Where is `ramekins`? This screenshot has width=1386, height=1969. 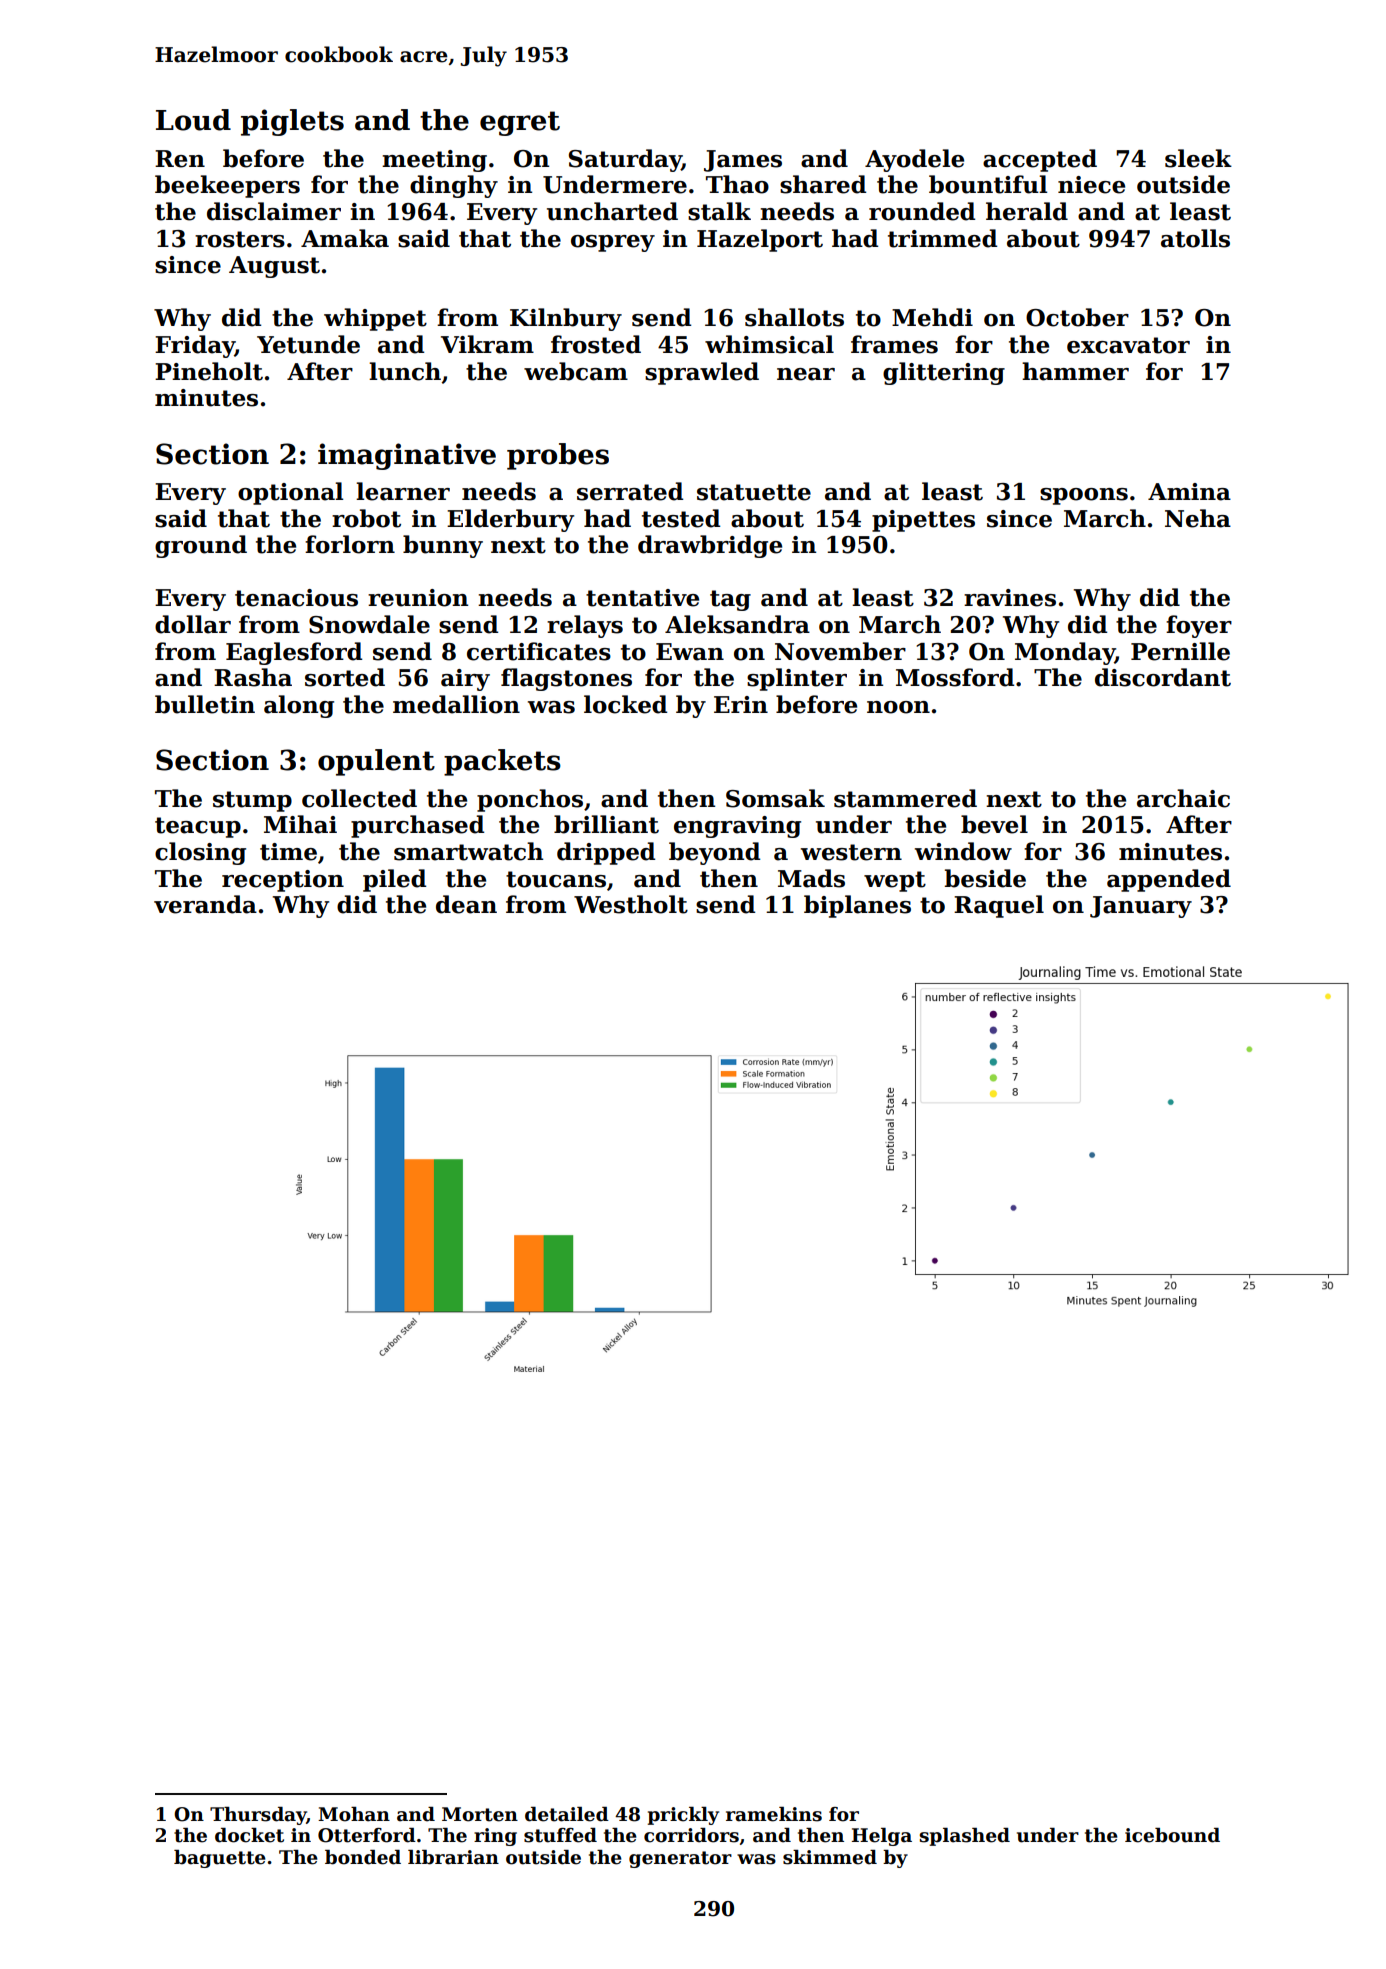 ramekins is located at coordinates (774, 1814).
